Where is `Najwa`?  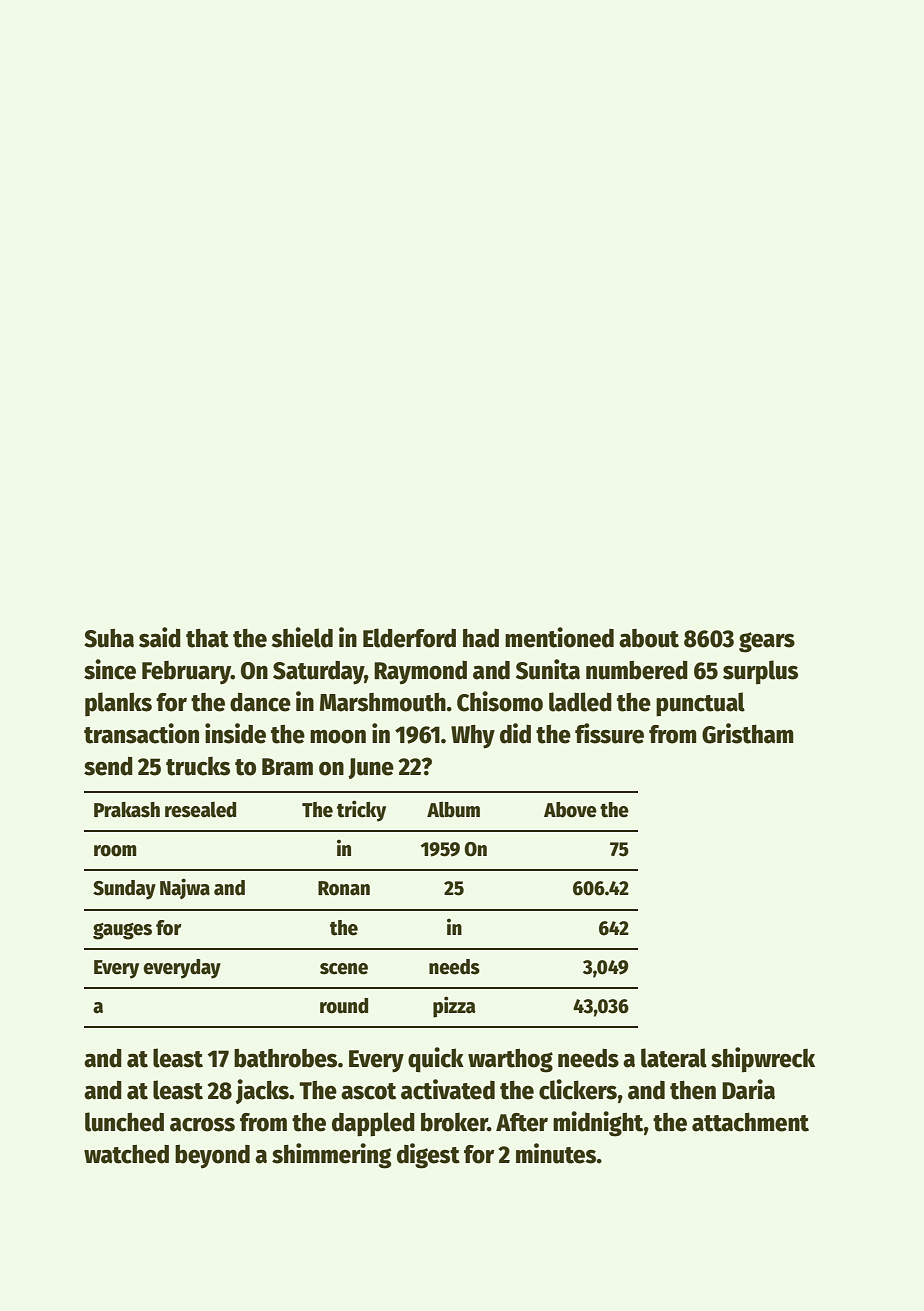
Najwa is located at coordinates (185, 888).
